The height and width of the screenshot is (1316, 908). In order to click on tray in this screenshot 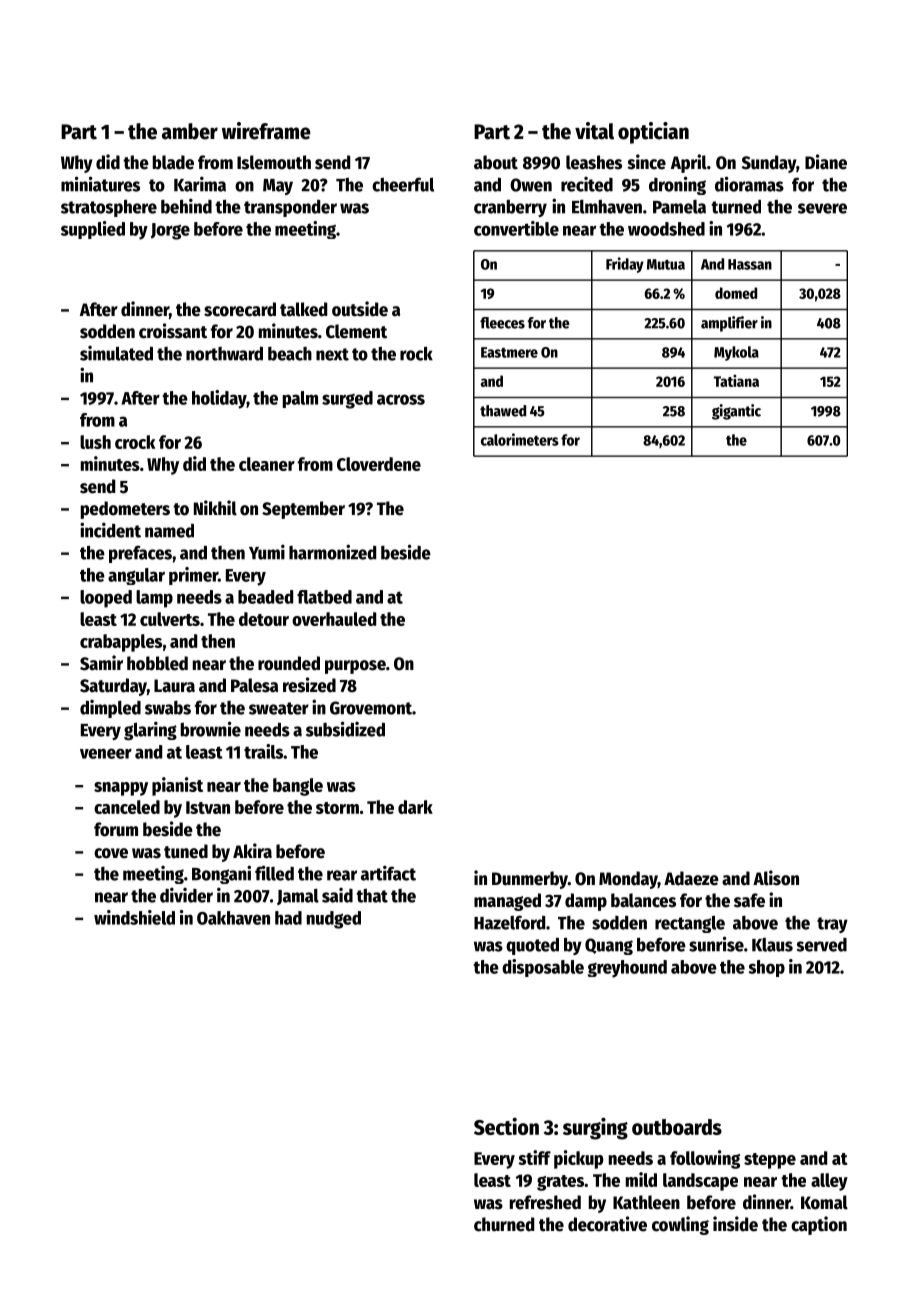, I will do `click(832, 925)`.
